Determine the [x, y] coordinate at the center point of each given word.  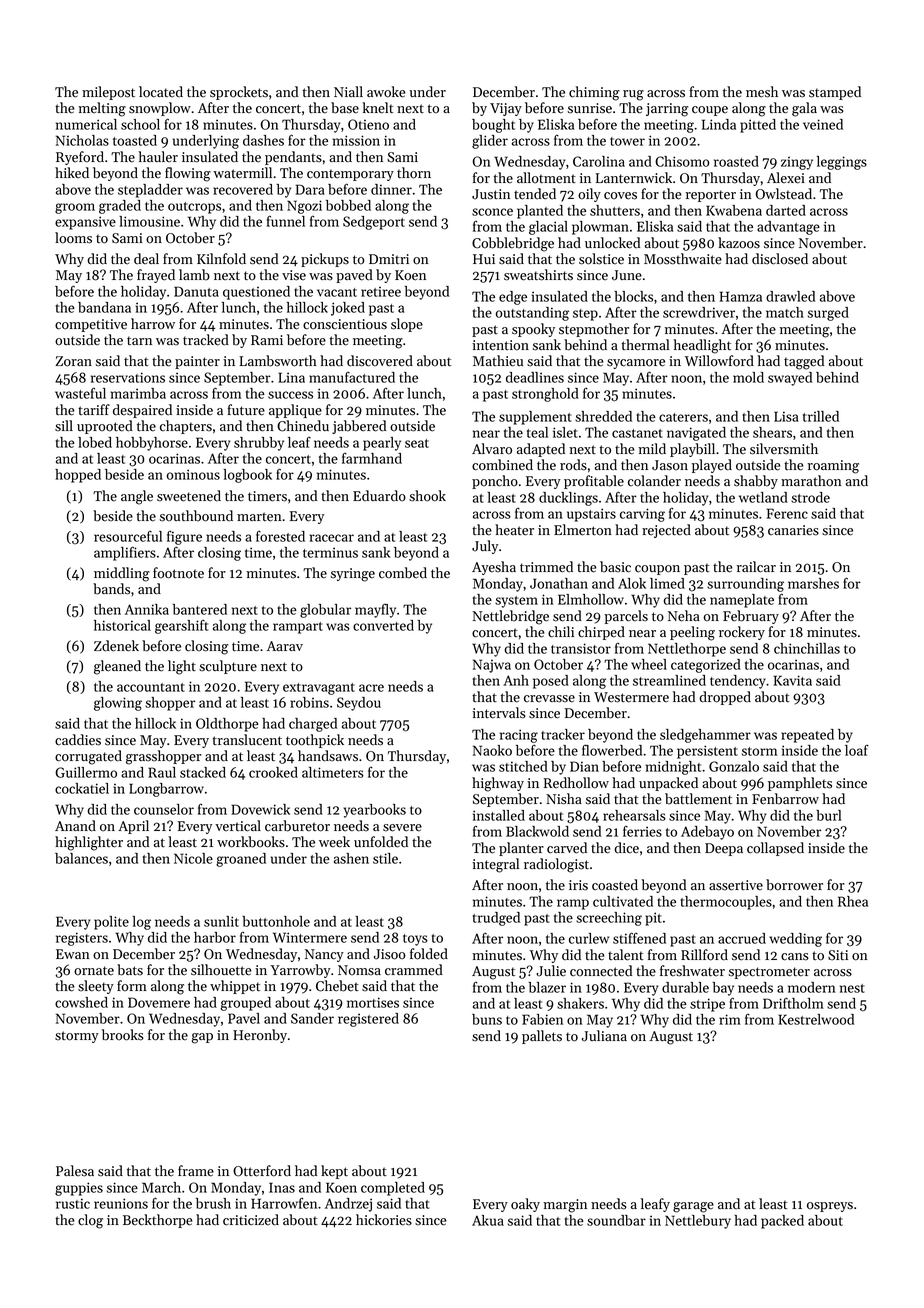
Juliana [604, 1036]
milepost [108, 93]
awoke [386, 92]
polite [111, 923]
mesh [762, 92]
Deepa [724, 849]
